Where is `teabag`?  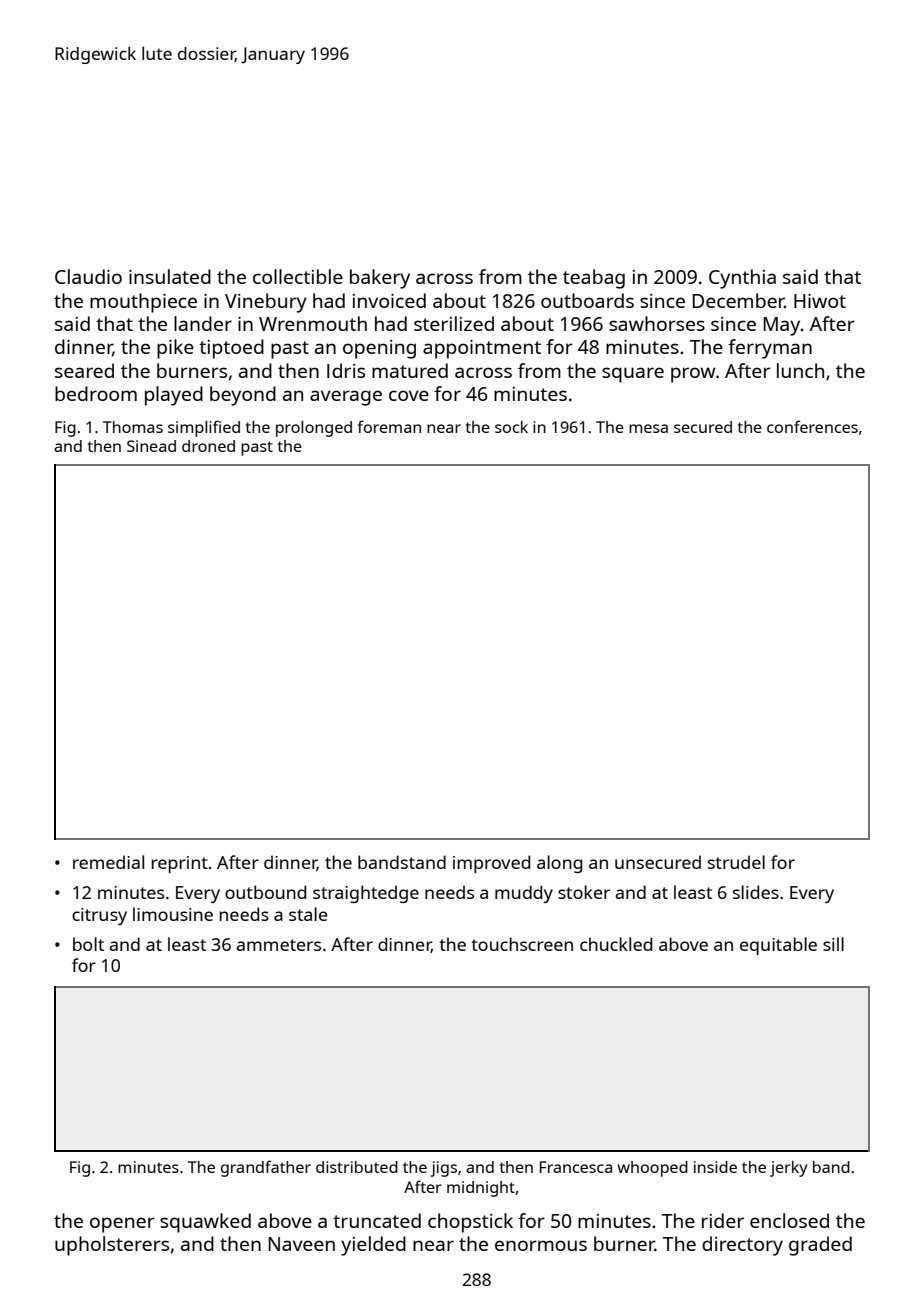 teabag is located at coordinates (594, 279).
